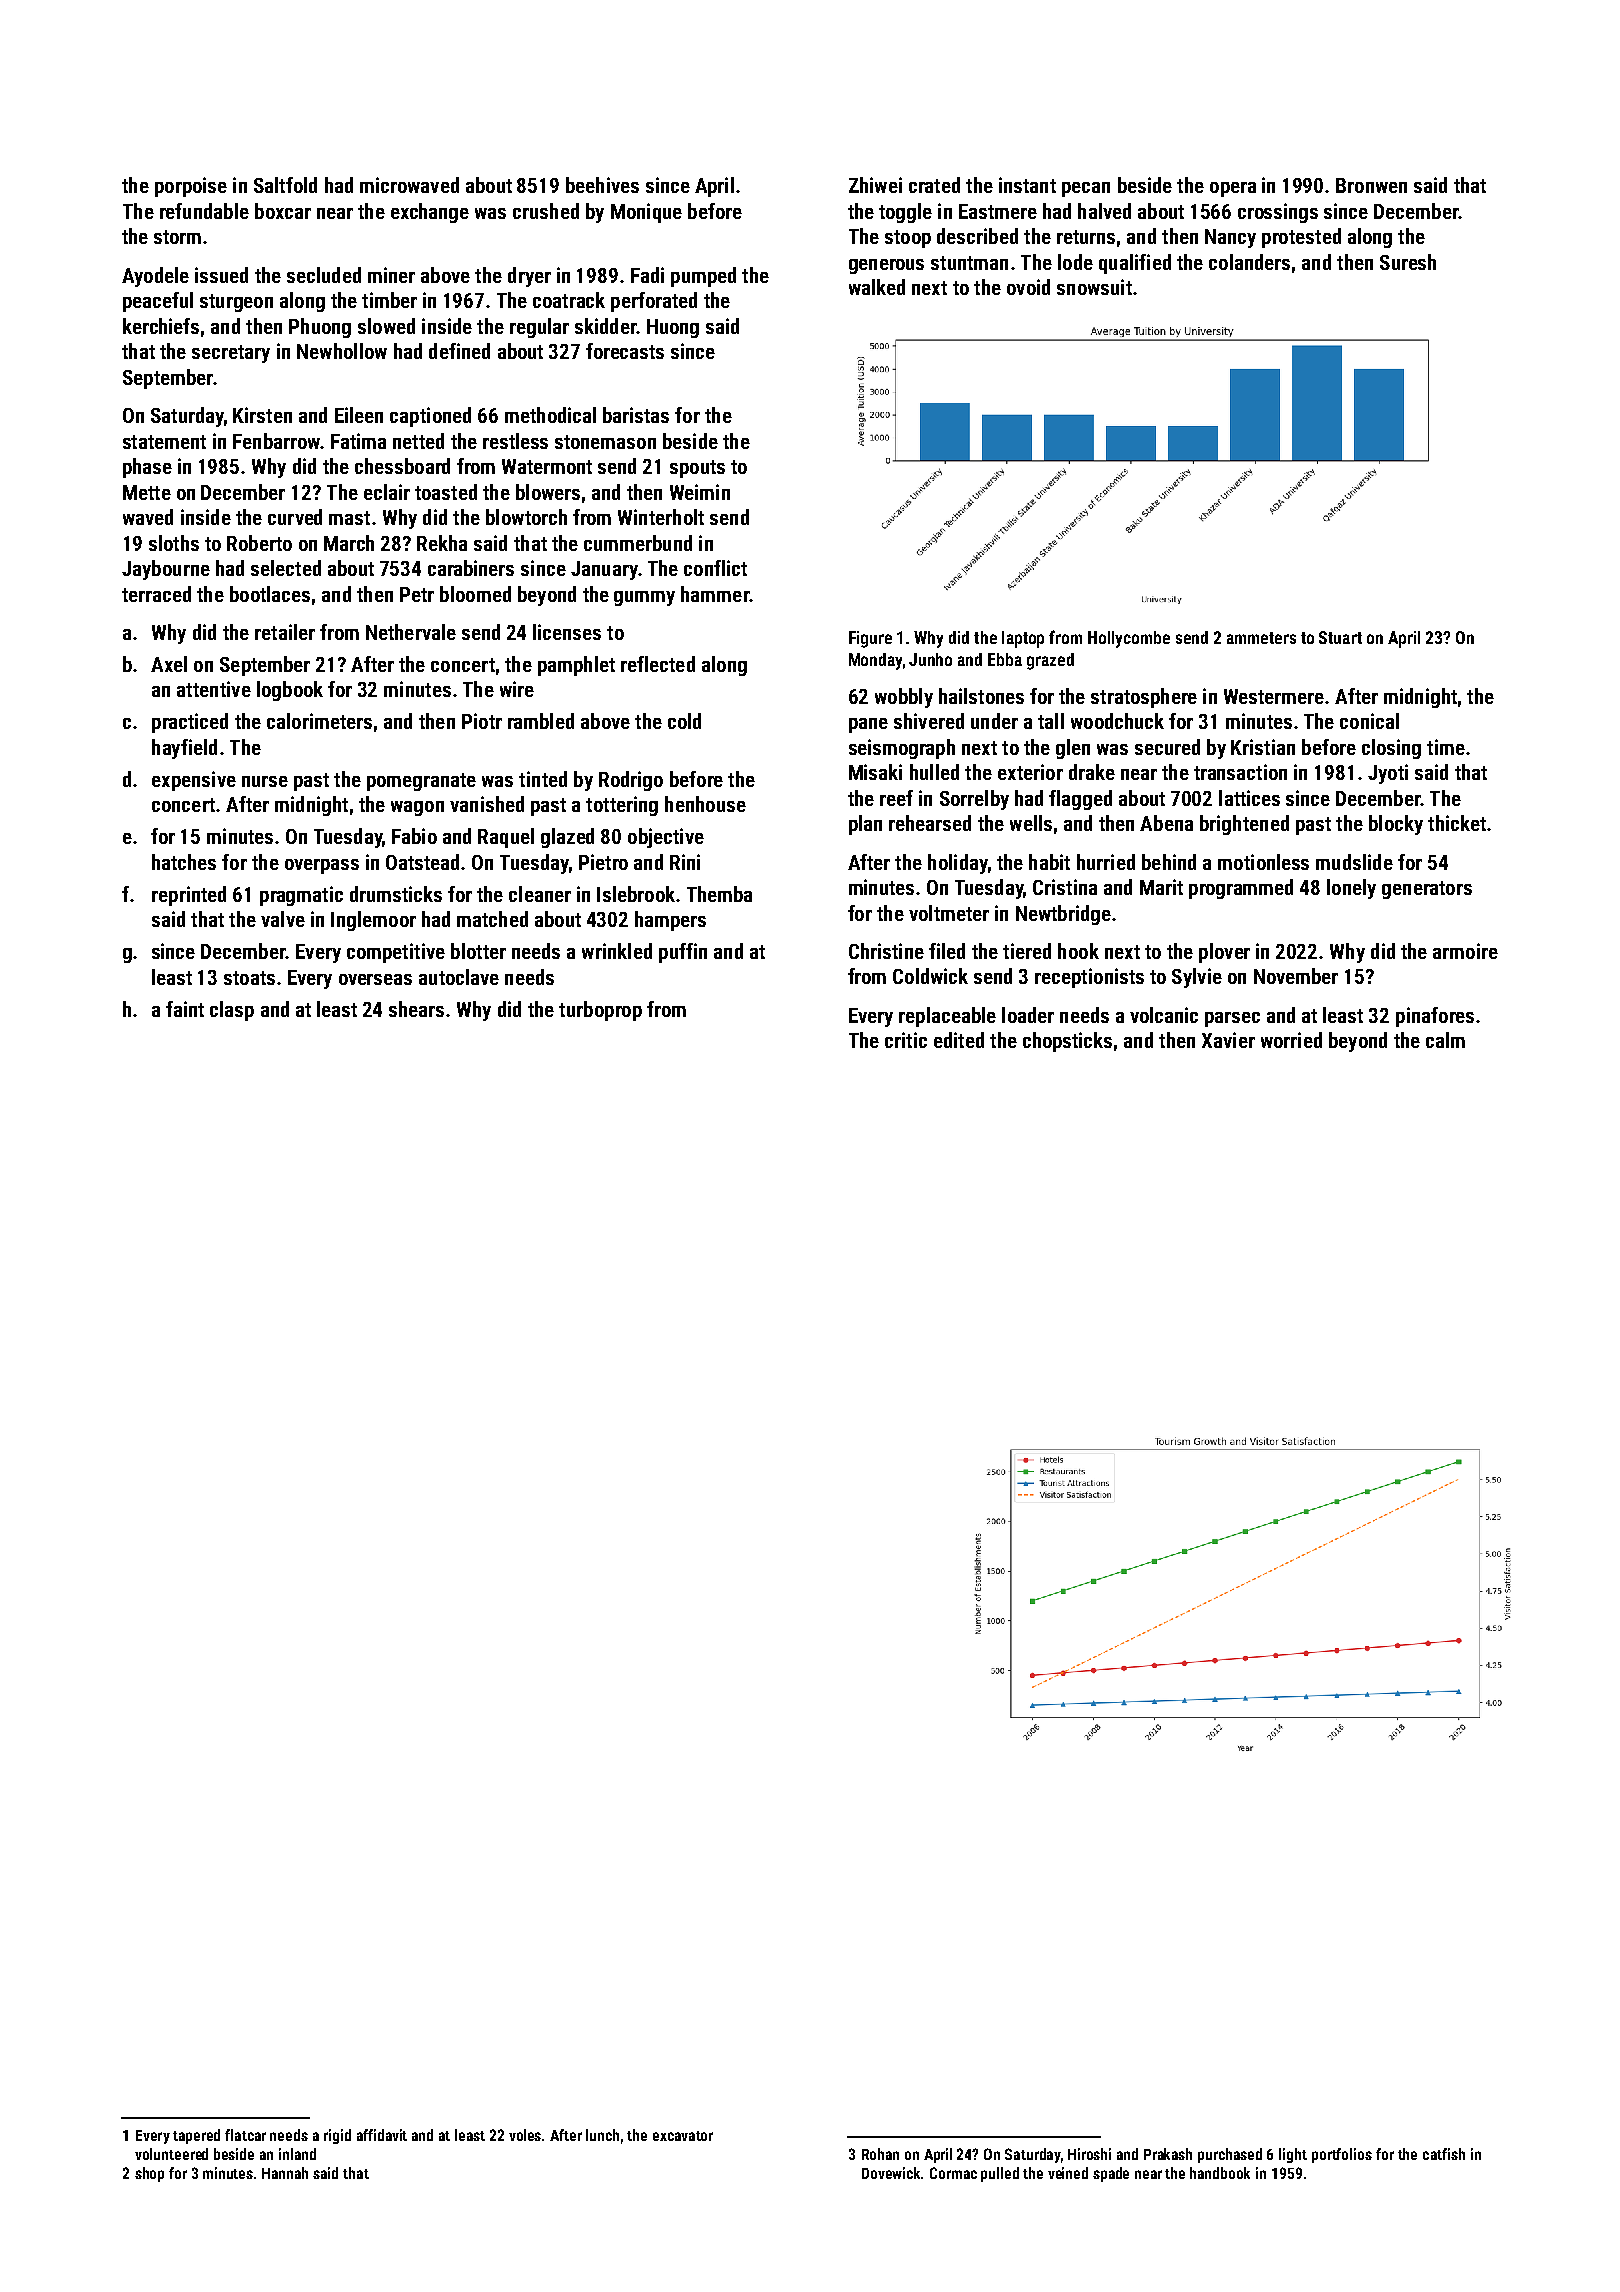  What do you see at coordinates (1164, 1015) in the screenshot?
I see `volcanic` at bounding box center [1164, 1015].
